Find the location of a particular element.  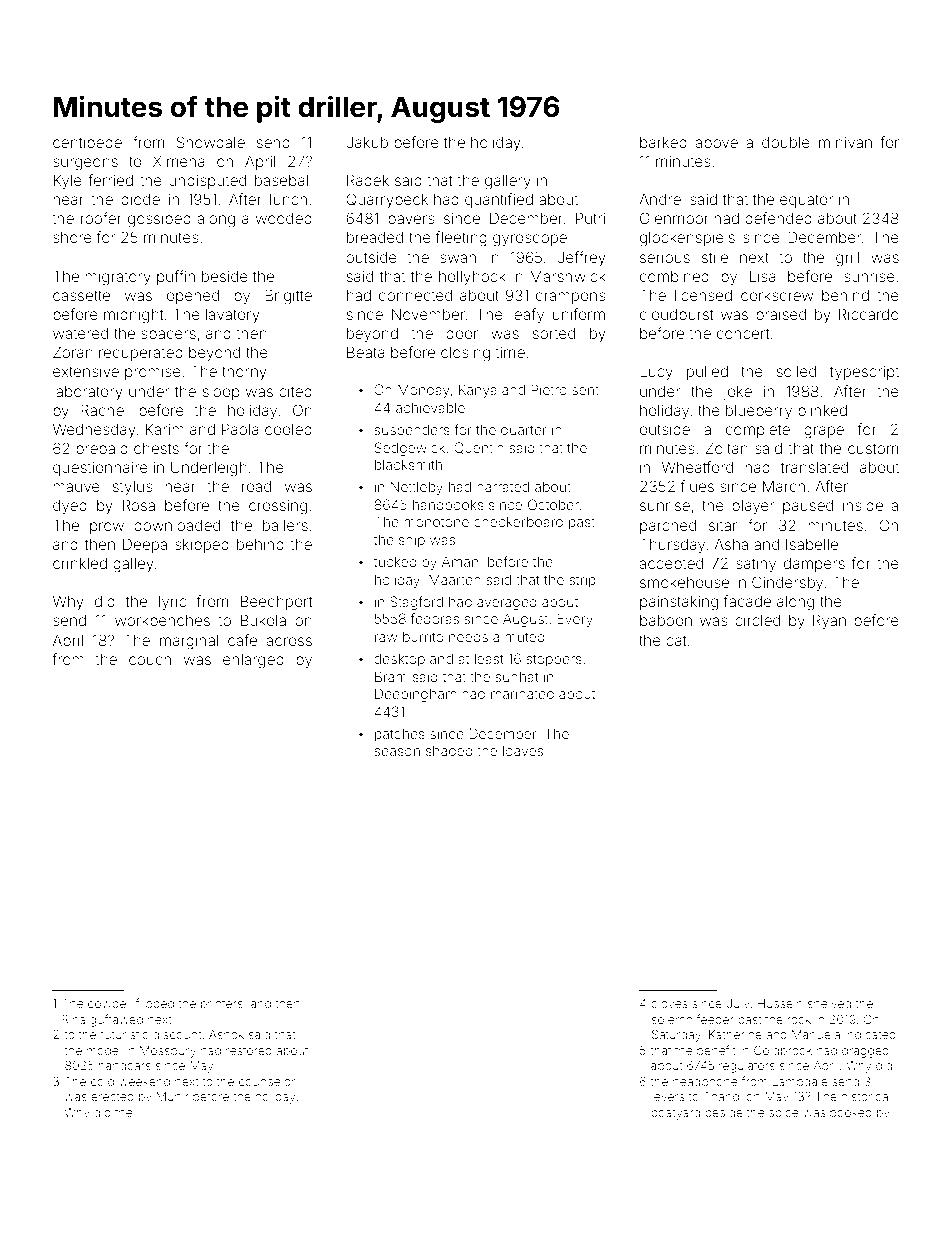

circled is located at coordinates (757, 620).
